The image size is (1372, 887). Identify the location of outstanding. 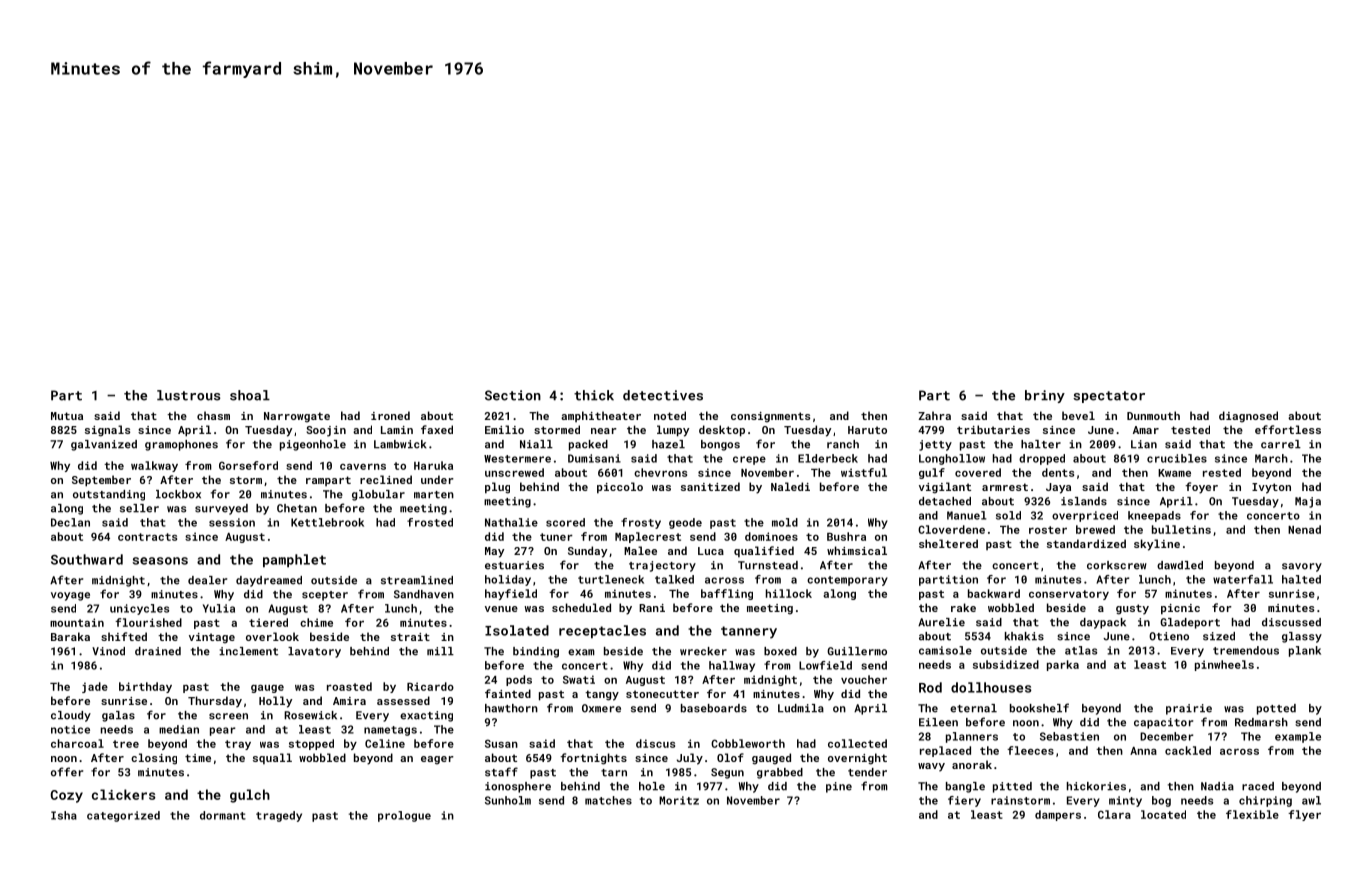
(109, 495).
